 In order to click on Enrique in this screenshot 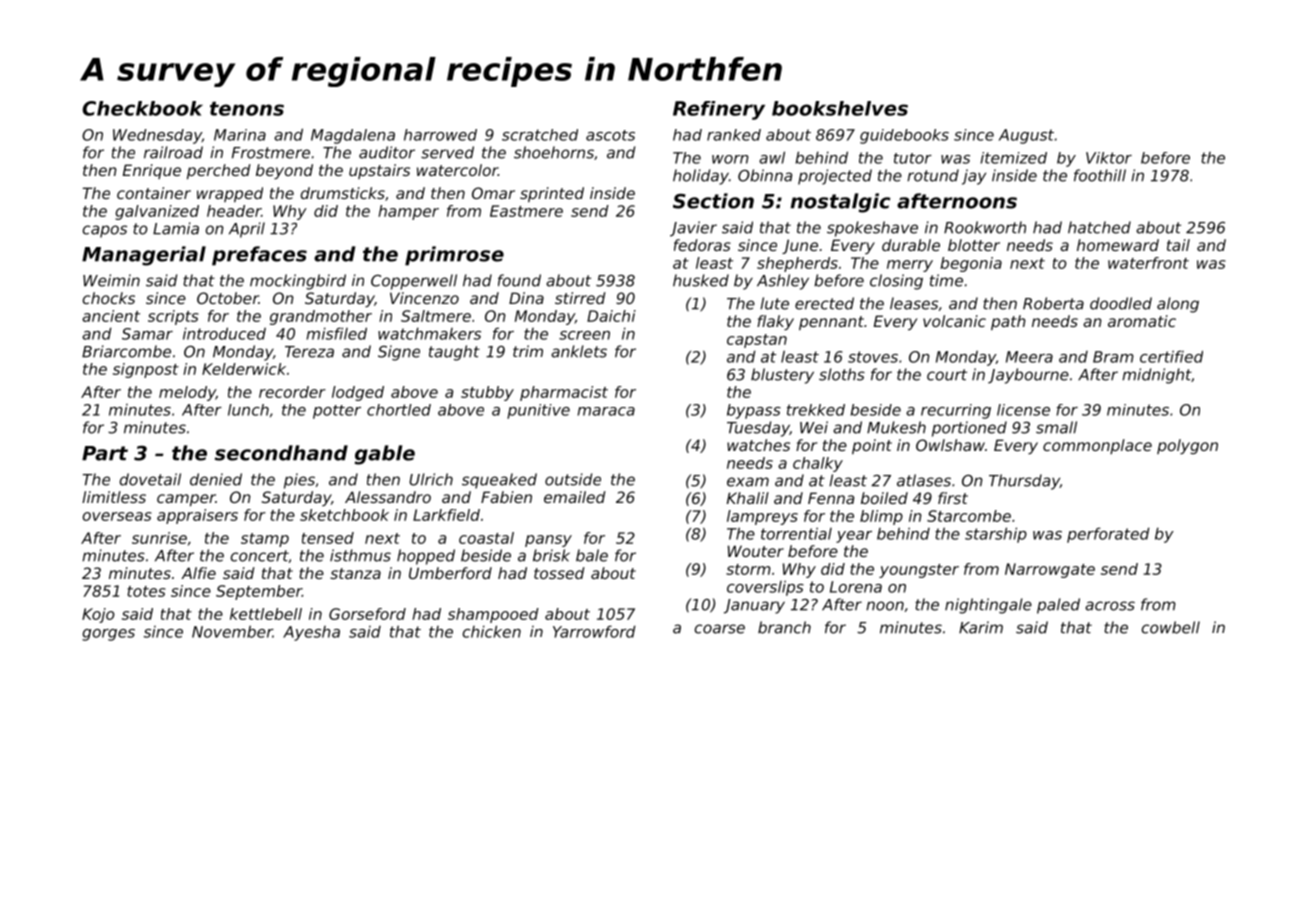, I will do `click(152, 171)`.
